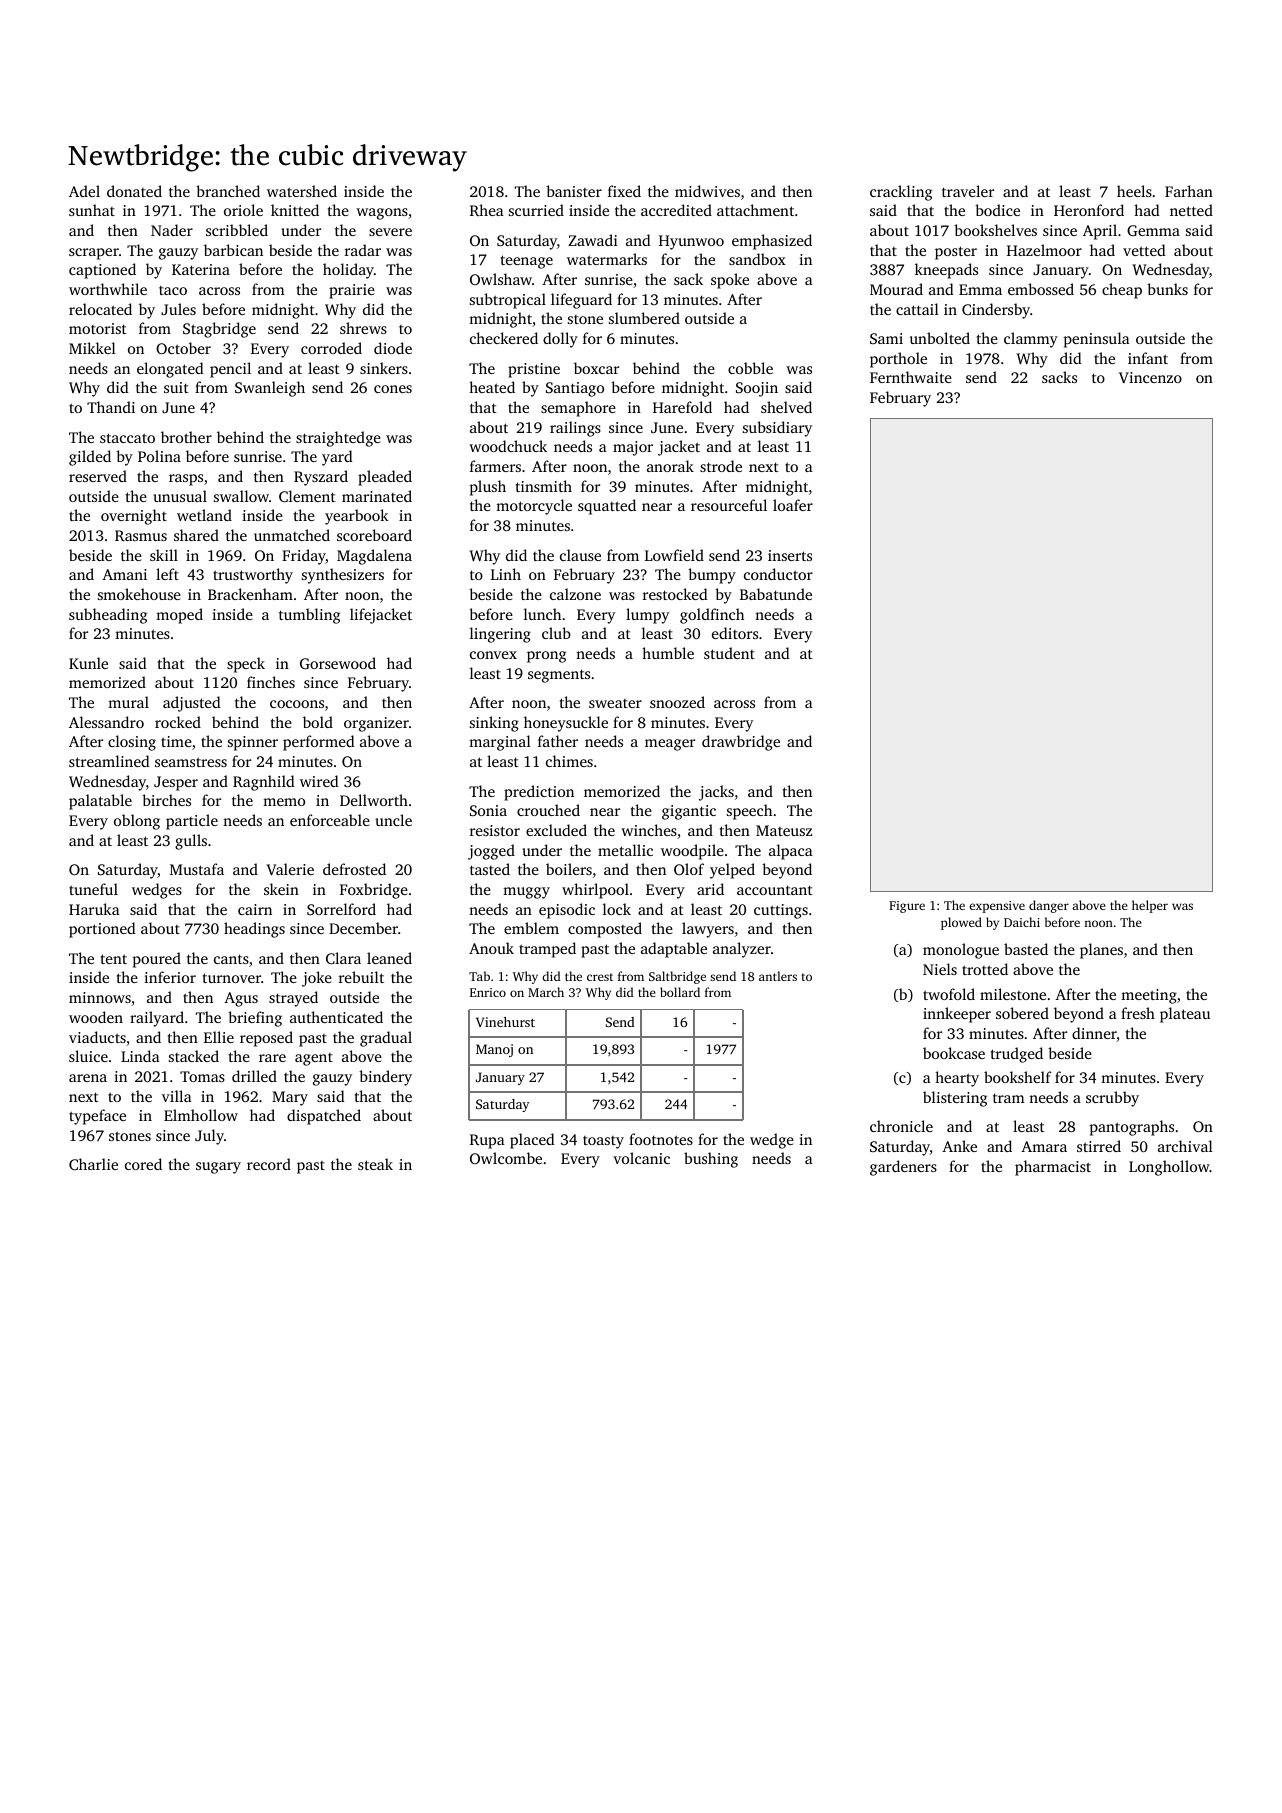 Image resolution: width=1282 pixels, height=1813 pixels. Describe the element at coordinates (302, 191) in the screenshot. I see `watershed` at that location.
